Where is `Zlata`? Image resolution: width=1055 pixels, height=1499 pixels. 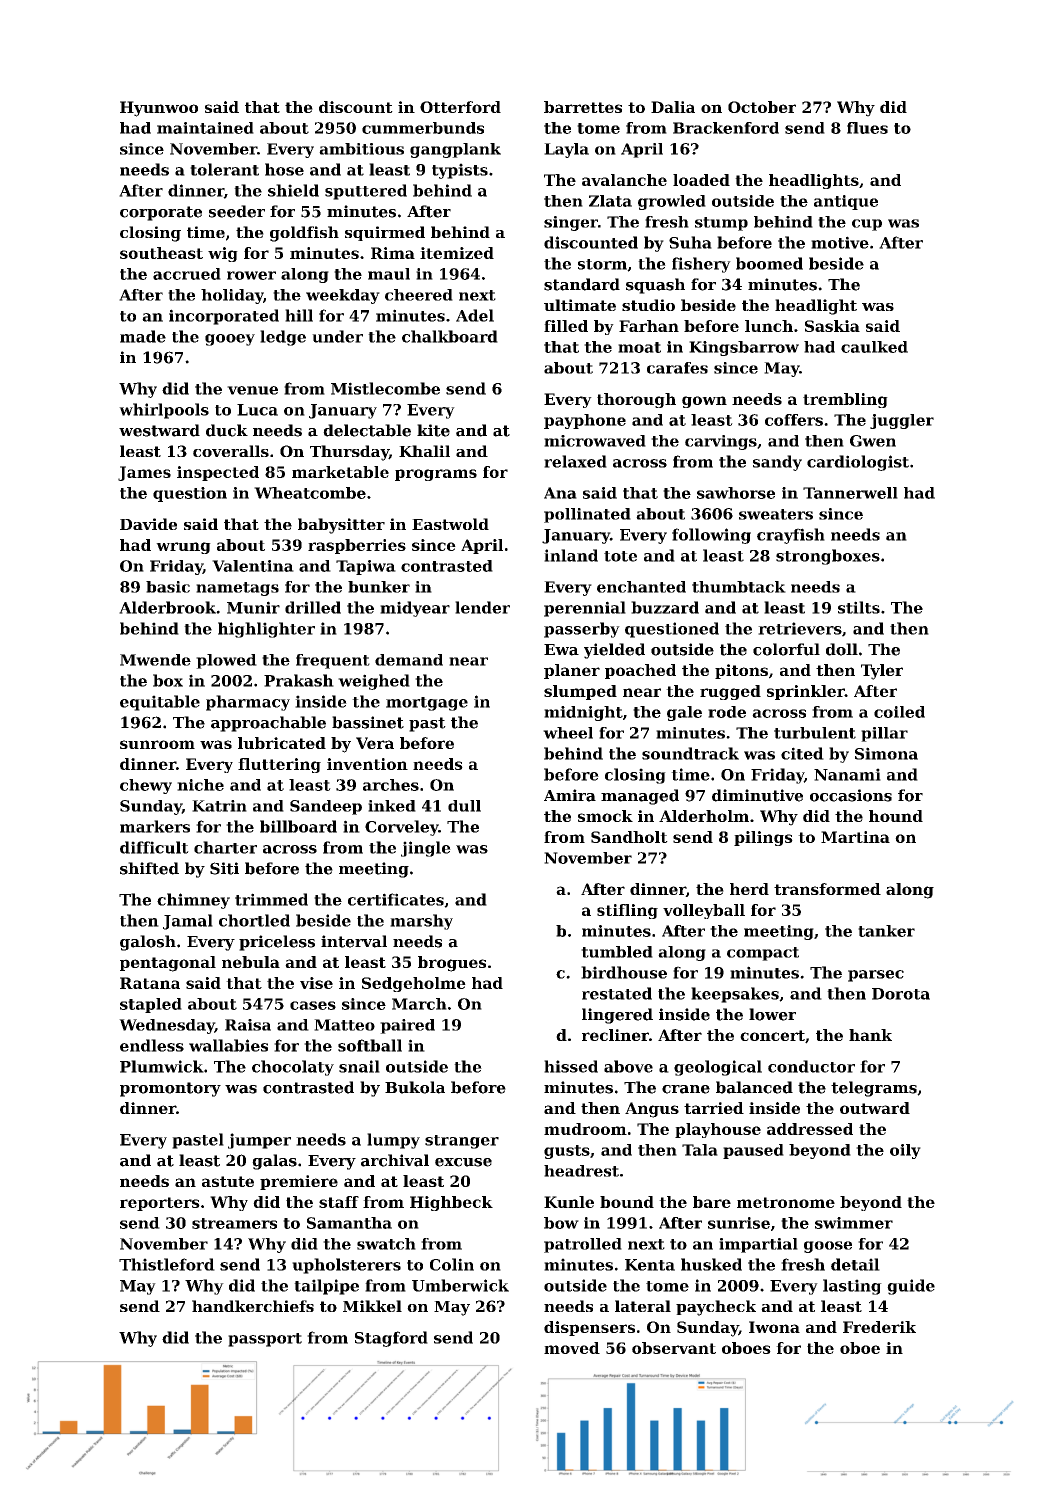
Zlata is located at coordinates (610, 201).
